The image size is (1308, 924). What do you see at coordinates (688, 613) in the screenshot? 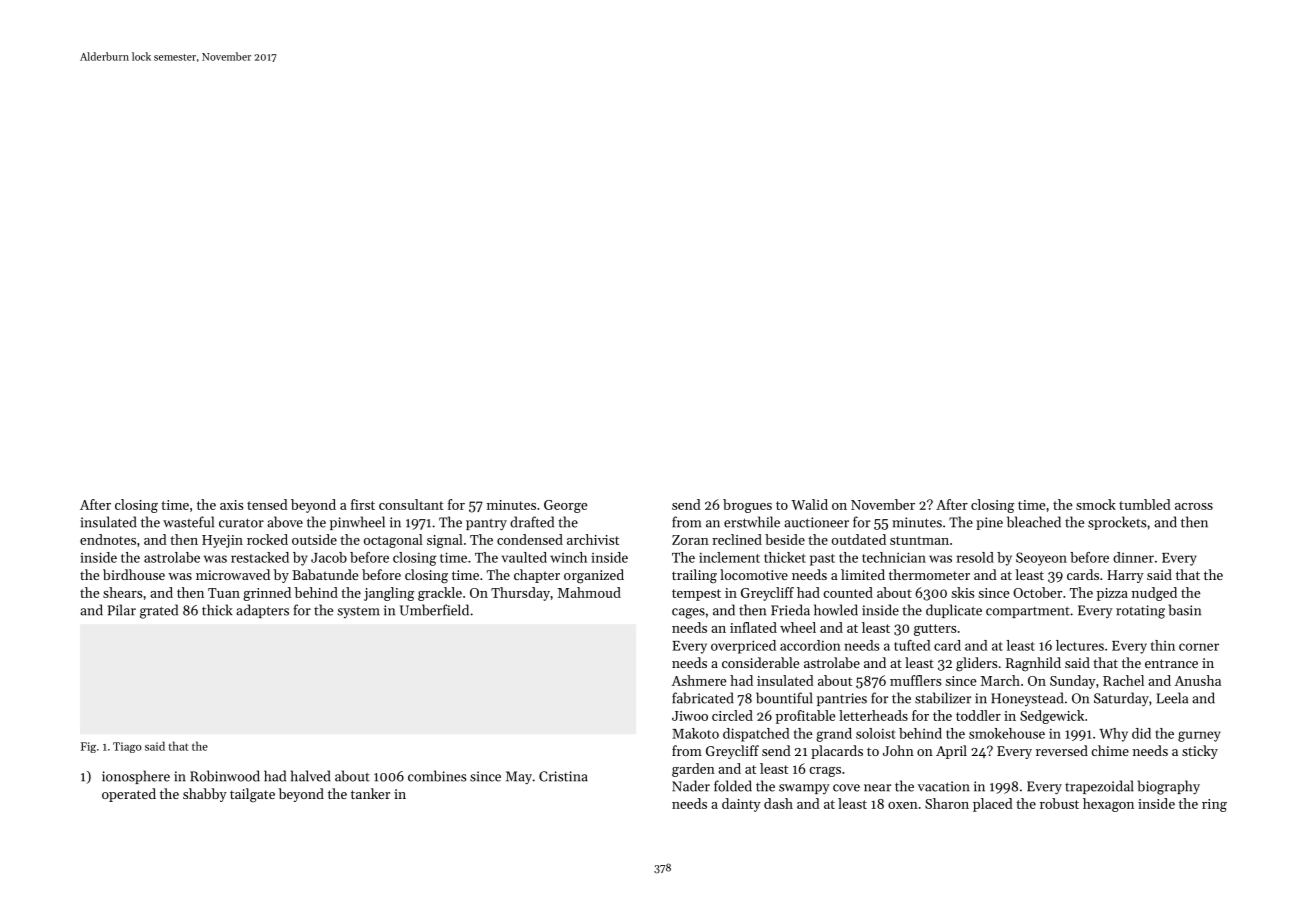
I see `cages` at bounding box center [688, 613].
